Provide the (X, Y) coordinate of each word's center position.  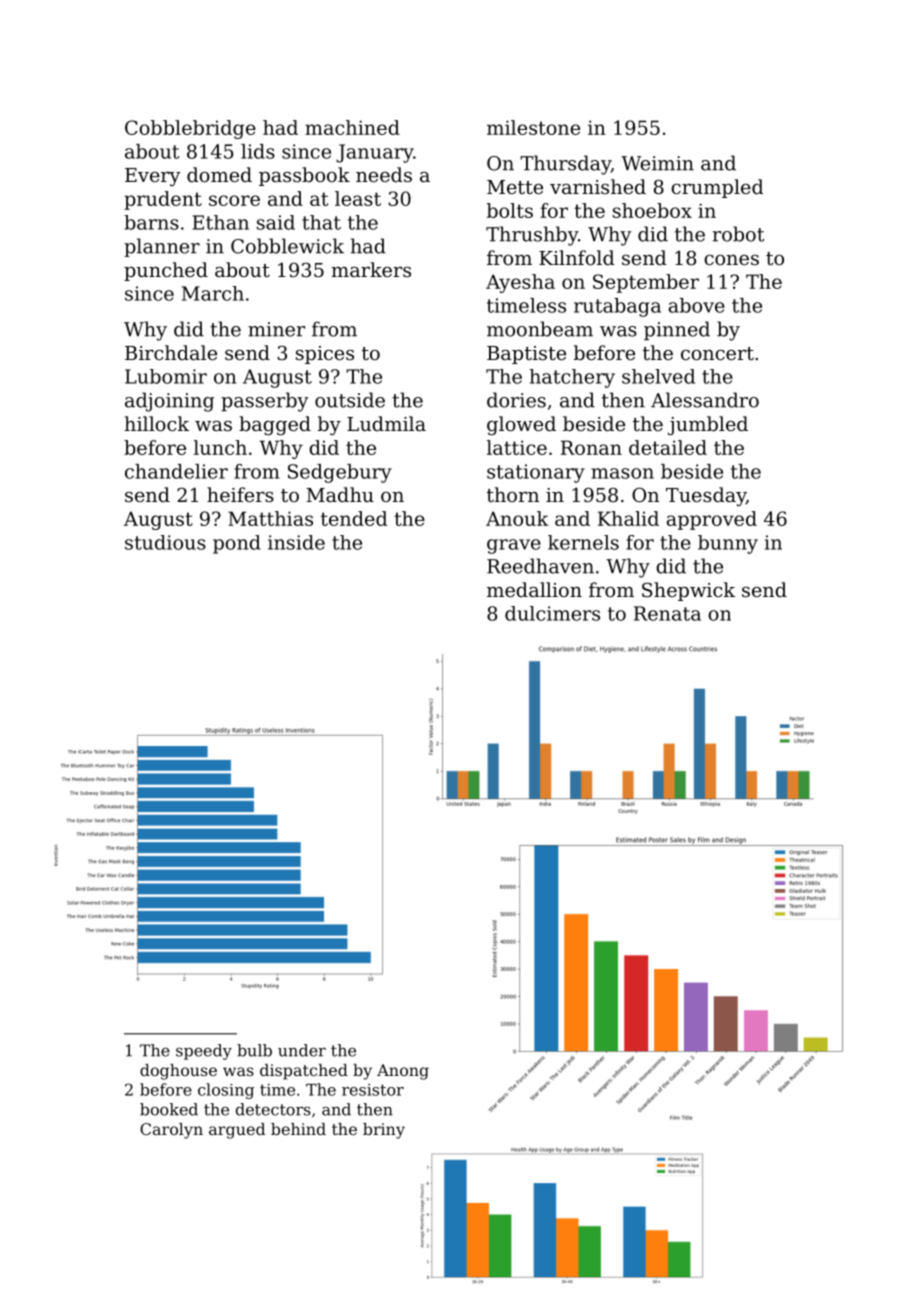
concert (717, 353)
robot (738, 234)
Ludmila (386, 423)
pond (237, 544)
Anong (403, 1072)
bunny (728, 544)
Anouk (517, 518)
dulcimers (552, 613)
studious (165, 542)
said (276, 222)
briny (384, 1131)
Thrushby (532, 236)
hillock (157, 423)
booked (169, 1109)
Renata (667, 613)
